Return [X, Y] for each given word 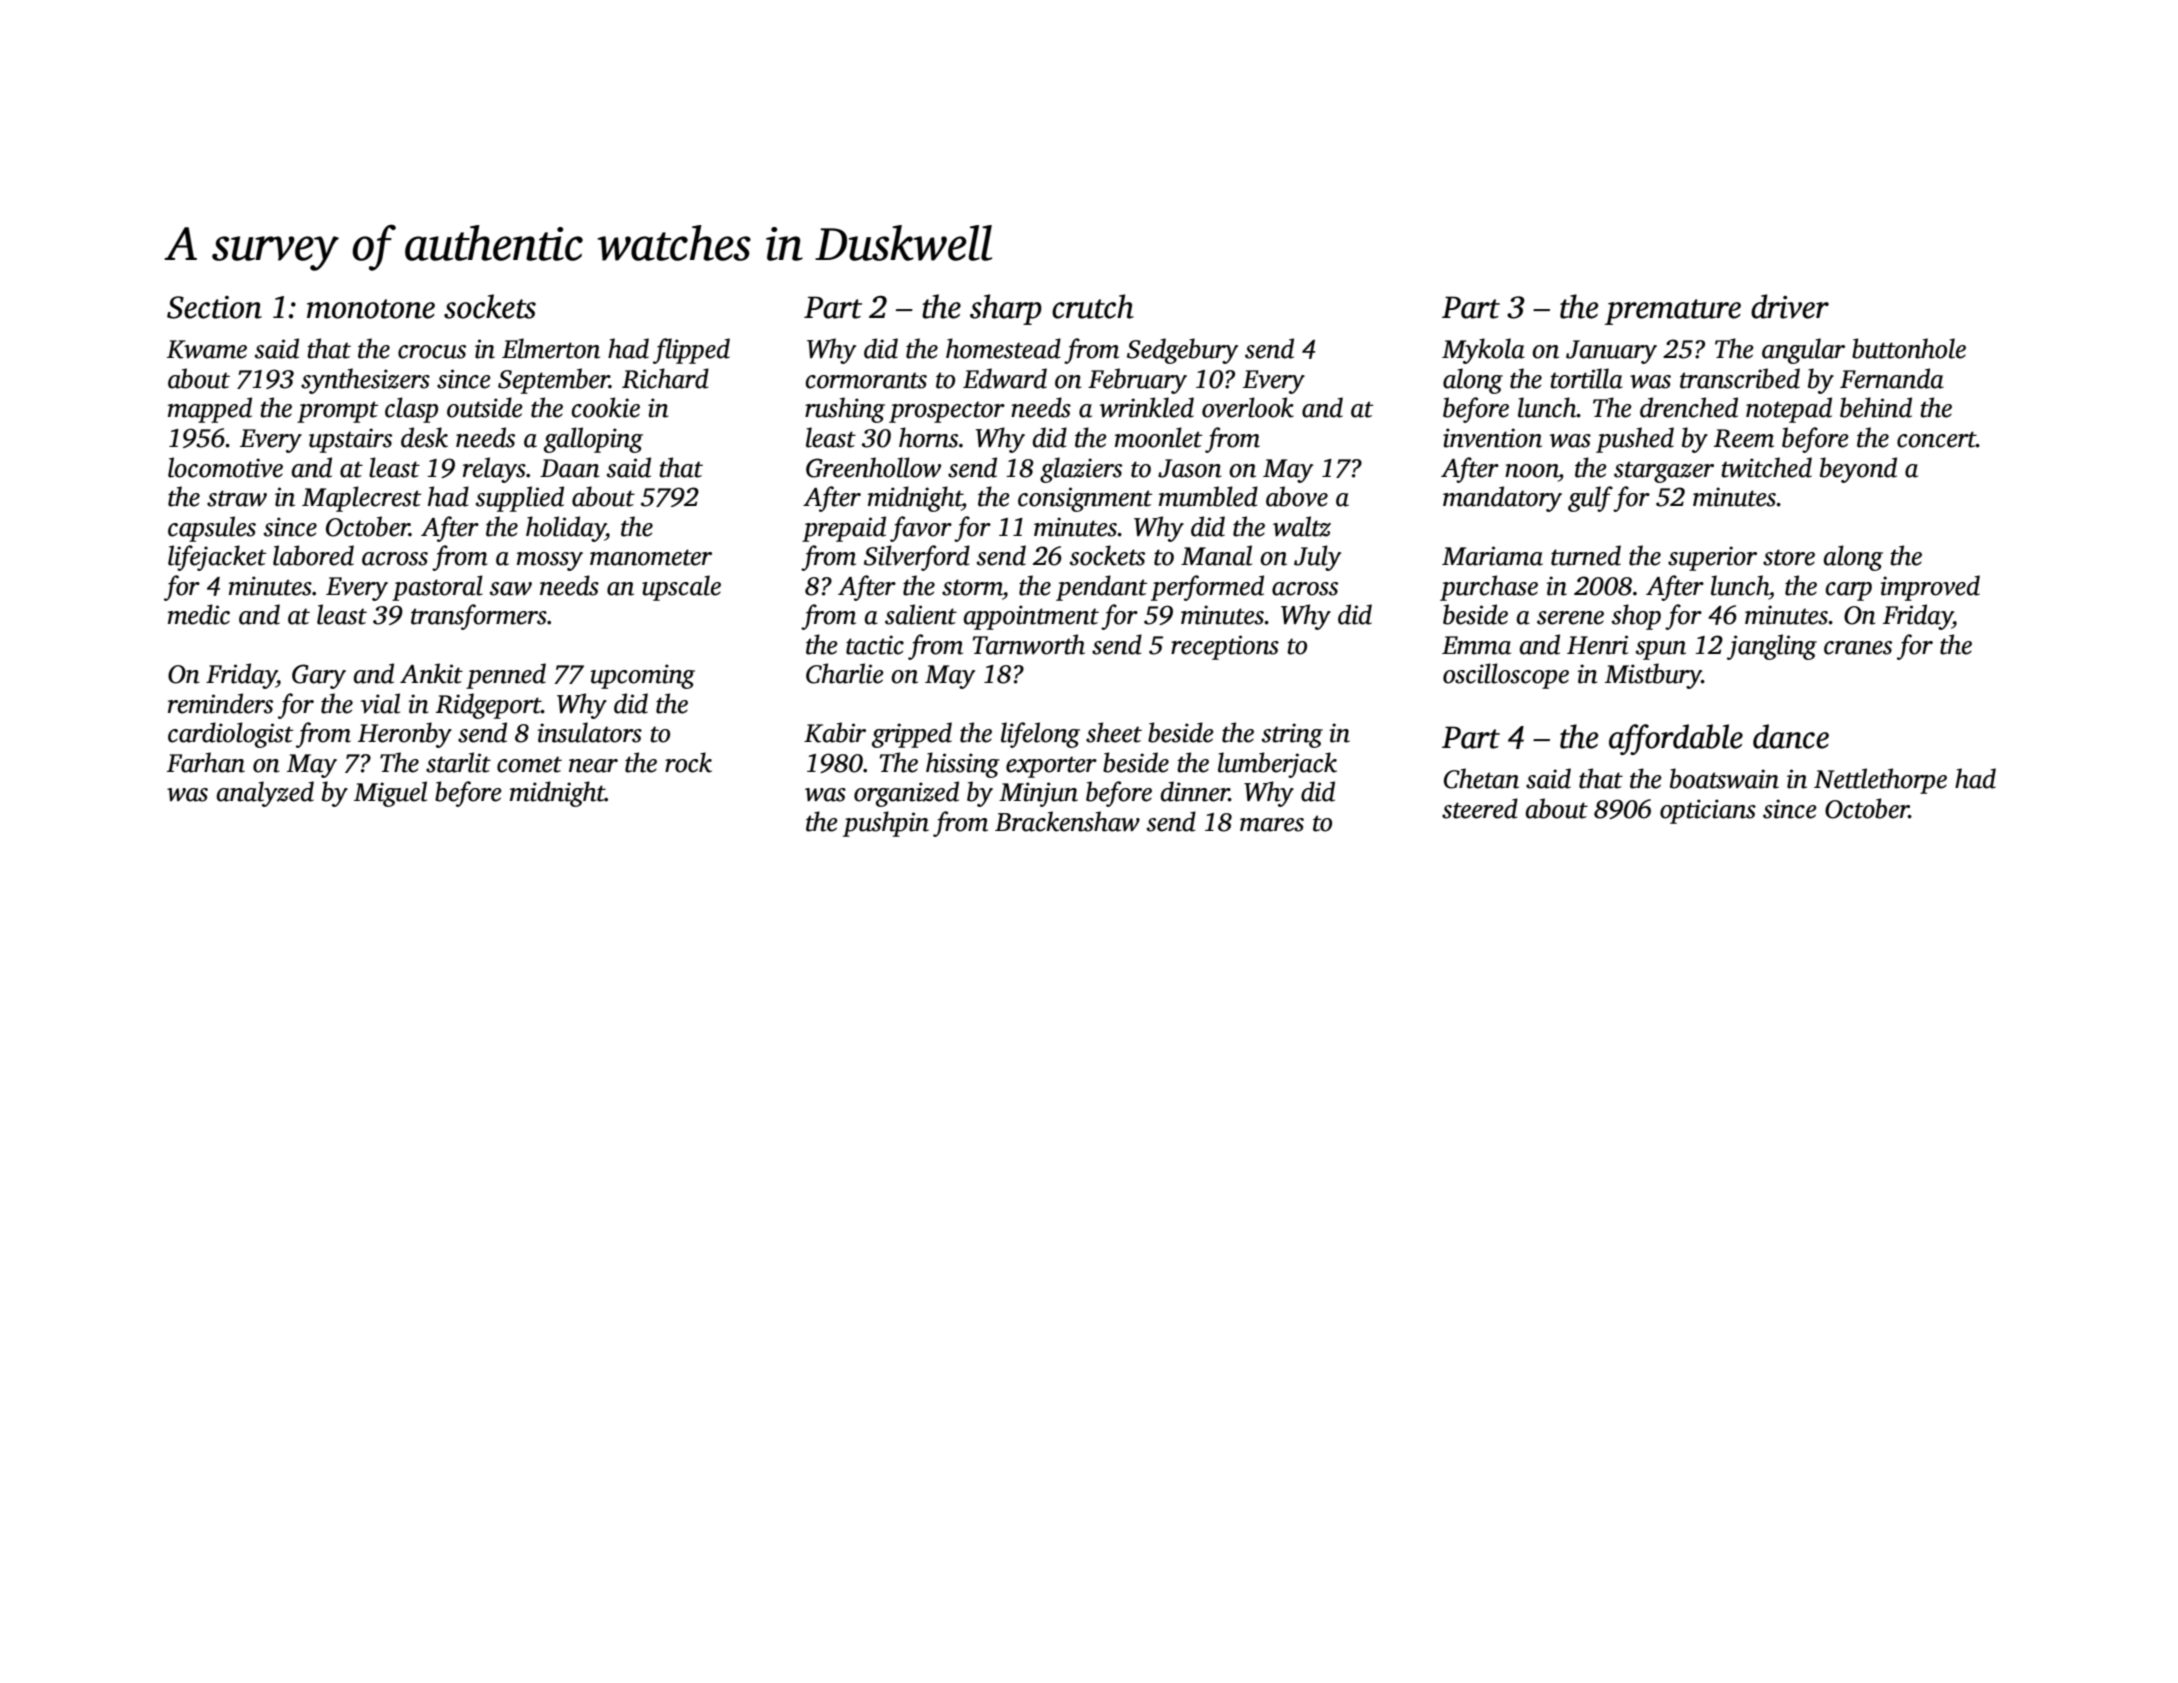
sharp [1006, 309]
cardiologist [230, 735]
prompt [337, 412]
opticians [1708, 811]
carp [1849, 591]
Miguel [390, 794]
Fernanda [1892, 378]
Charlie [845, 673]
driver [1790, 306]
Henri [1597, 645]
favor [921, 529]
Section [214, 307]
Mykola [1483, 351]
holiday [566, 529]
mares [1272, 825]
